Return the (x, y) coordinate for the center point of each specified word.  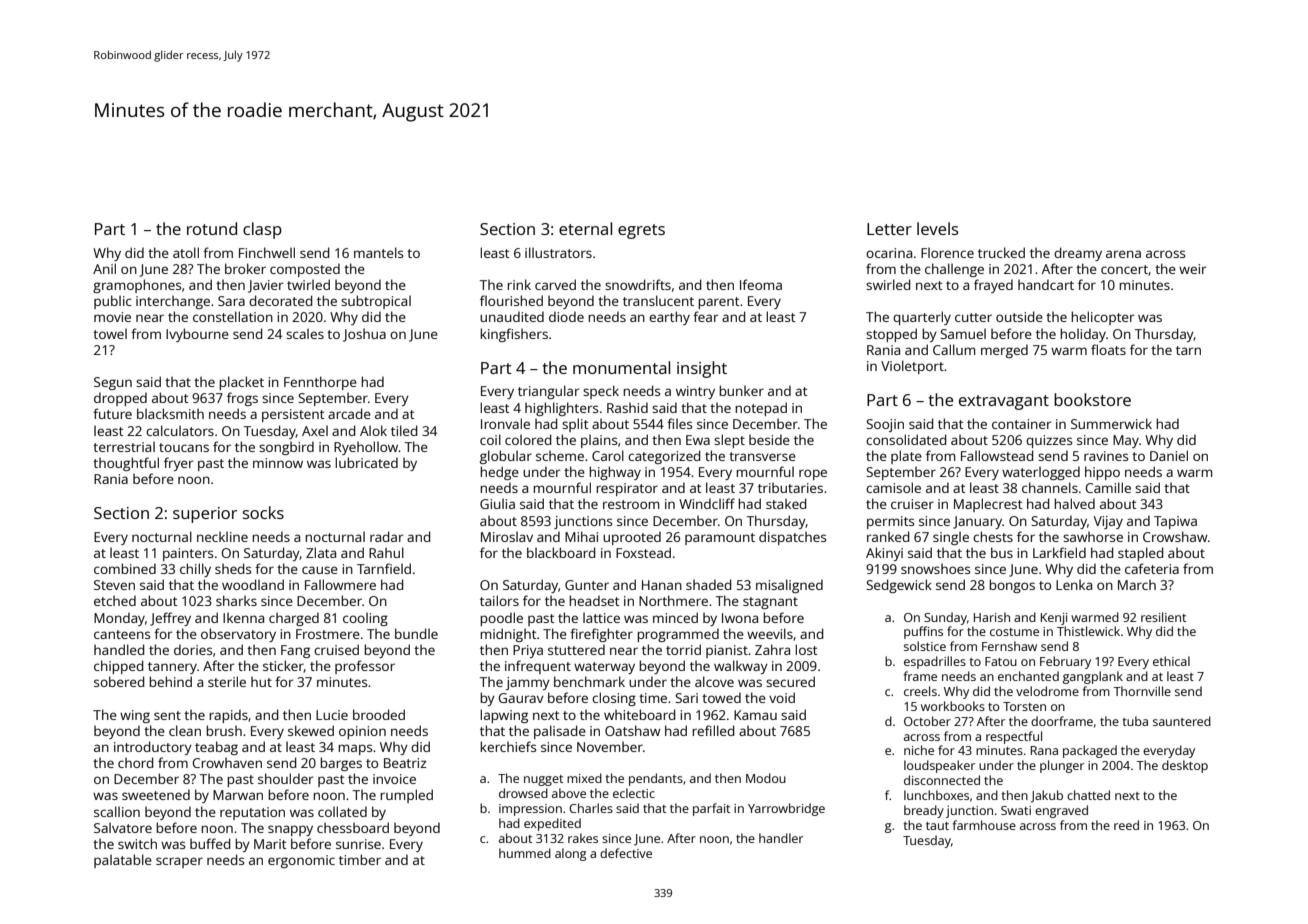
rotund (212, 228)
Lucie (332, 715)
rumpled (406, 796)
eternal (585, 228)
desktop (1185, 766)
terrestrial (124, 446)
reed (1126, 825)
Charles (591, 808)
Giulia (497, 503)
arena (1123, 254)
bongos (1012, 586)
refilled (713, 730)
